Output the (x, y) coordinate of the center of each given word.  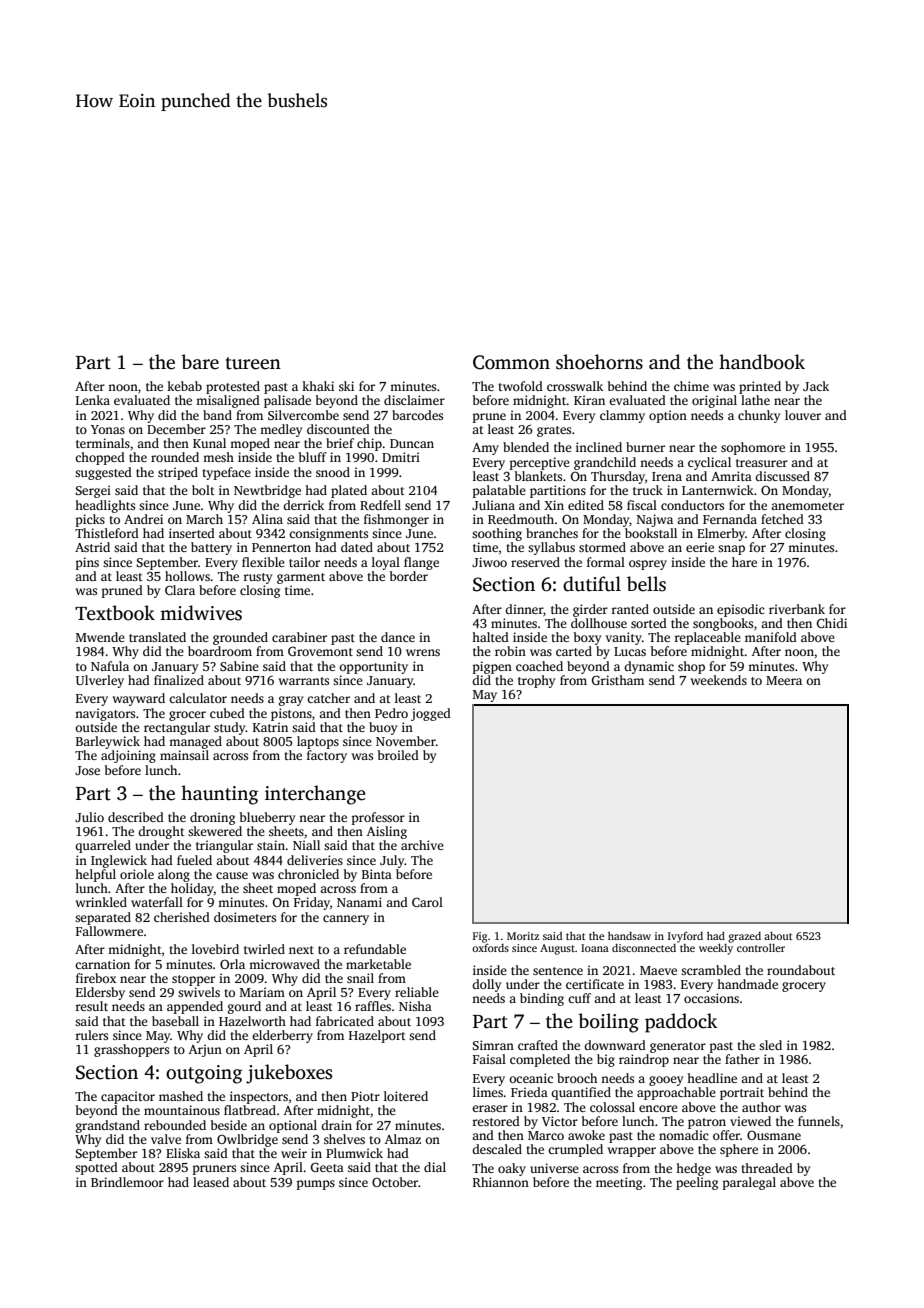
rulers (91, 1035)
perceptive (540, 463)
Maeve (658, 970)
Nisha (415, 1006)
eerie (700, 547)
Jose (87, 770)
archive (422, 845)
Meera (784, 680)
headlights (105, 506)
